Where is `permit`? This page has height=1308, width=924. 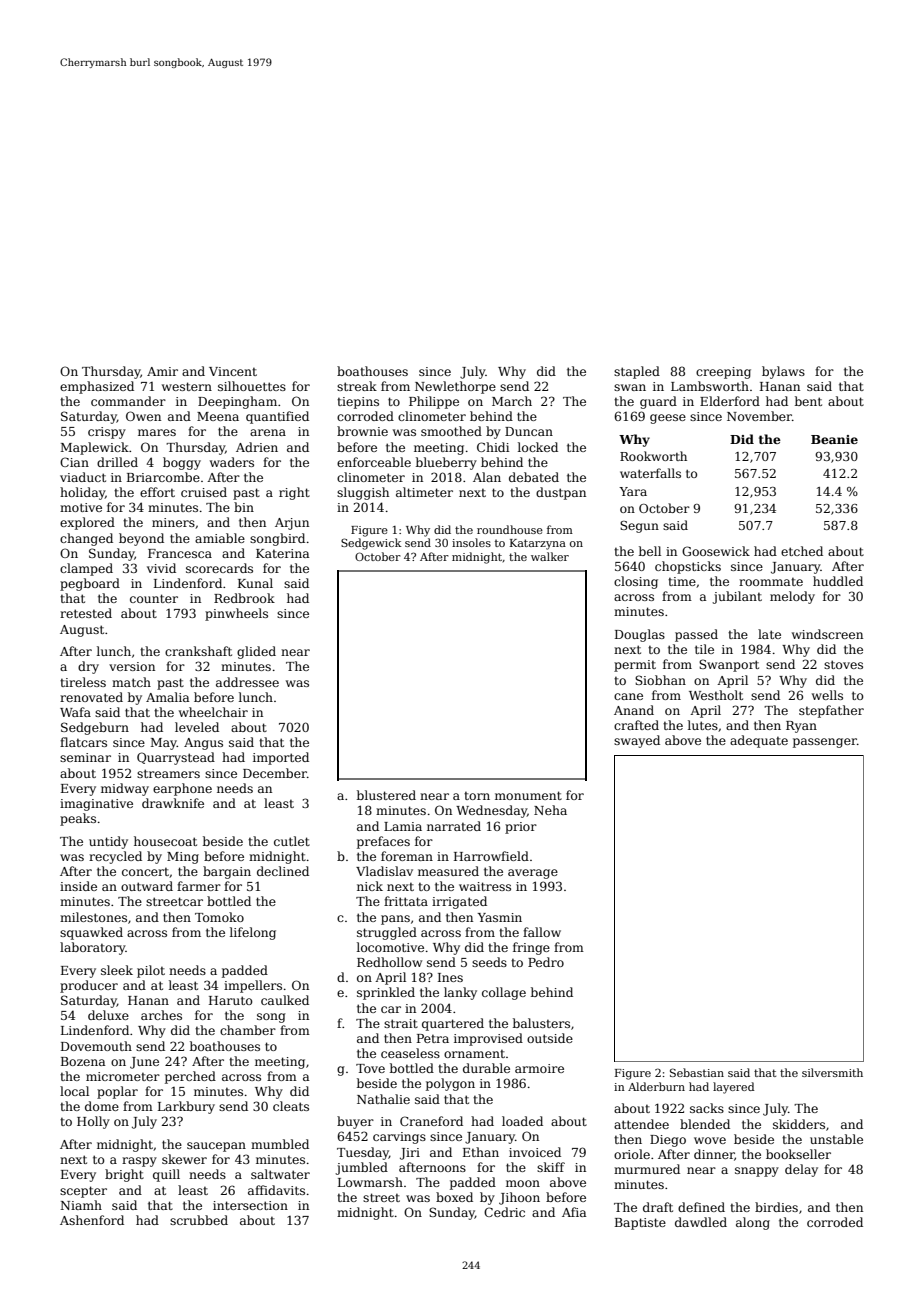
permit is located at coordinates (635, 666).
